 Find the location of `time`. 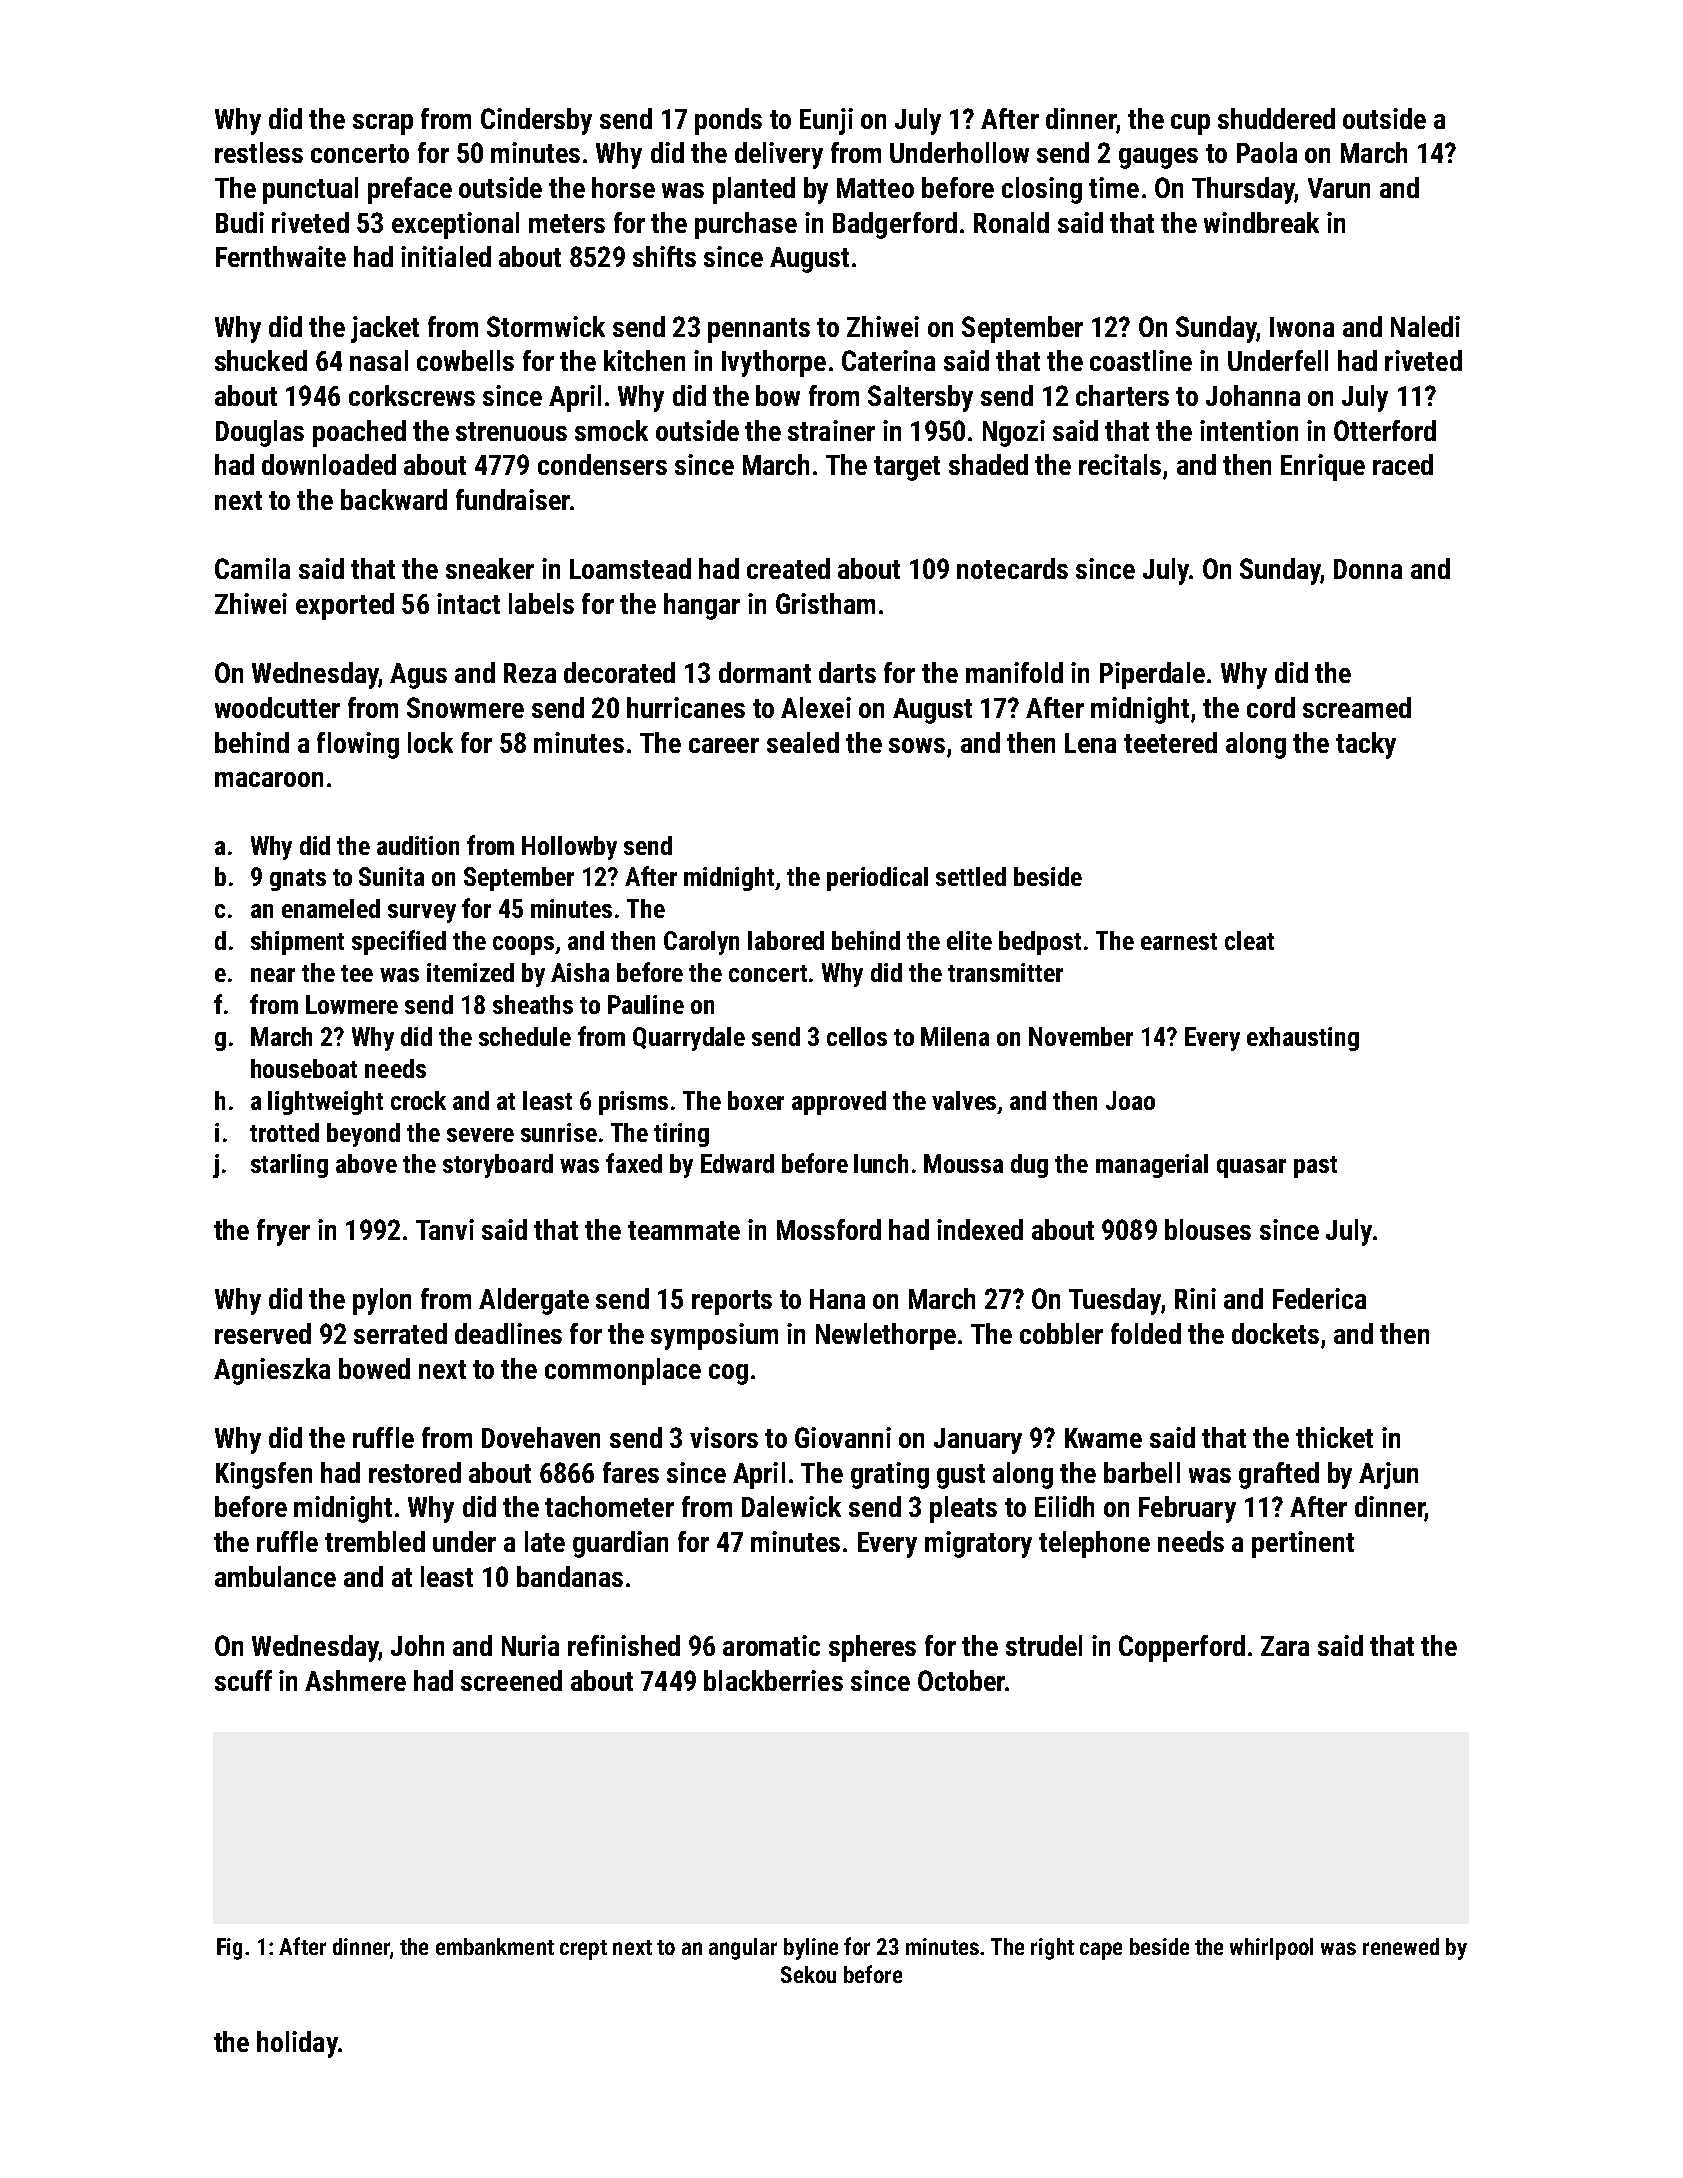

time is located at coordinates (1114, 187).
